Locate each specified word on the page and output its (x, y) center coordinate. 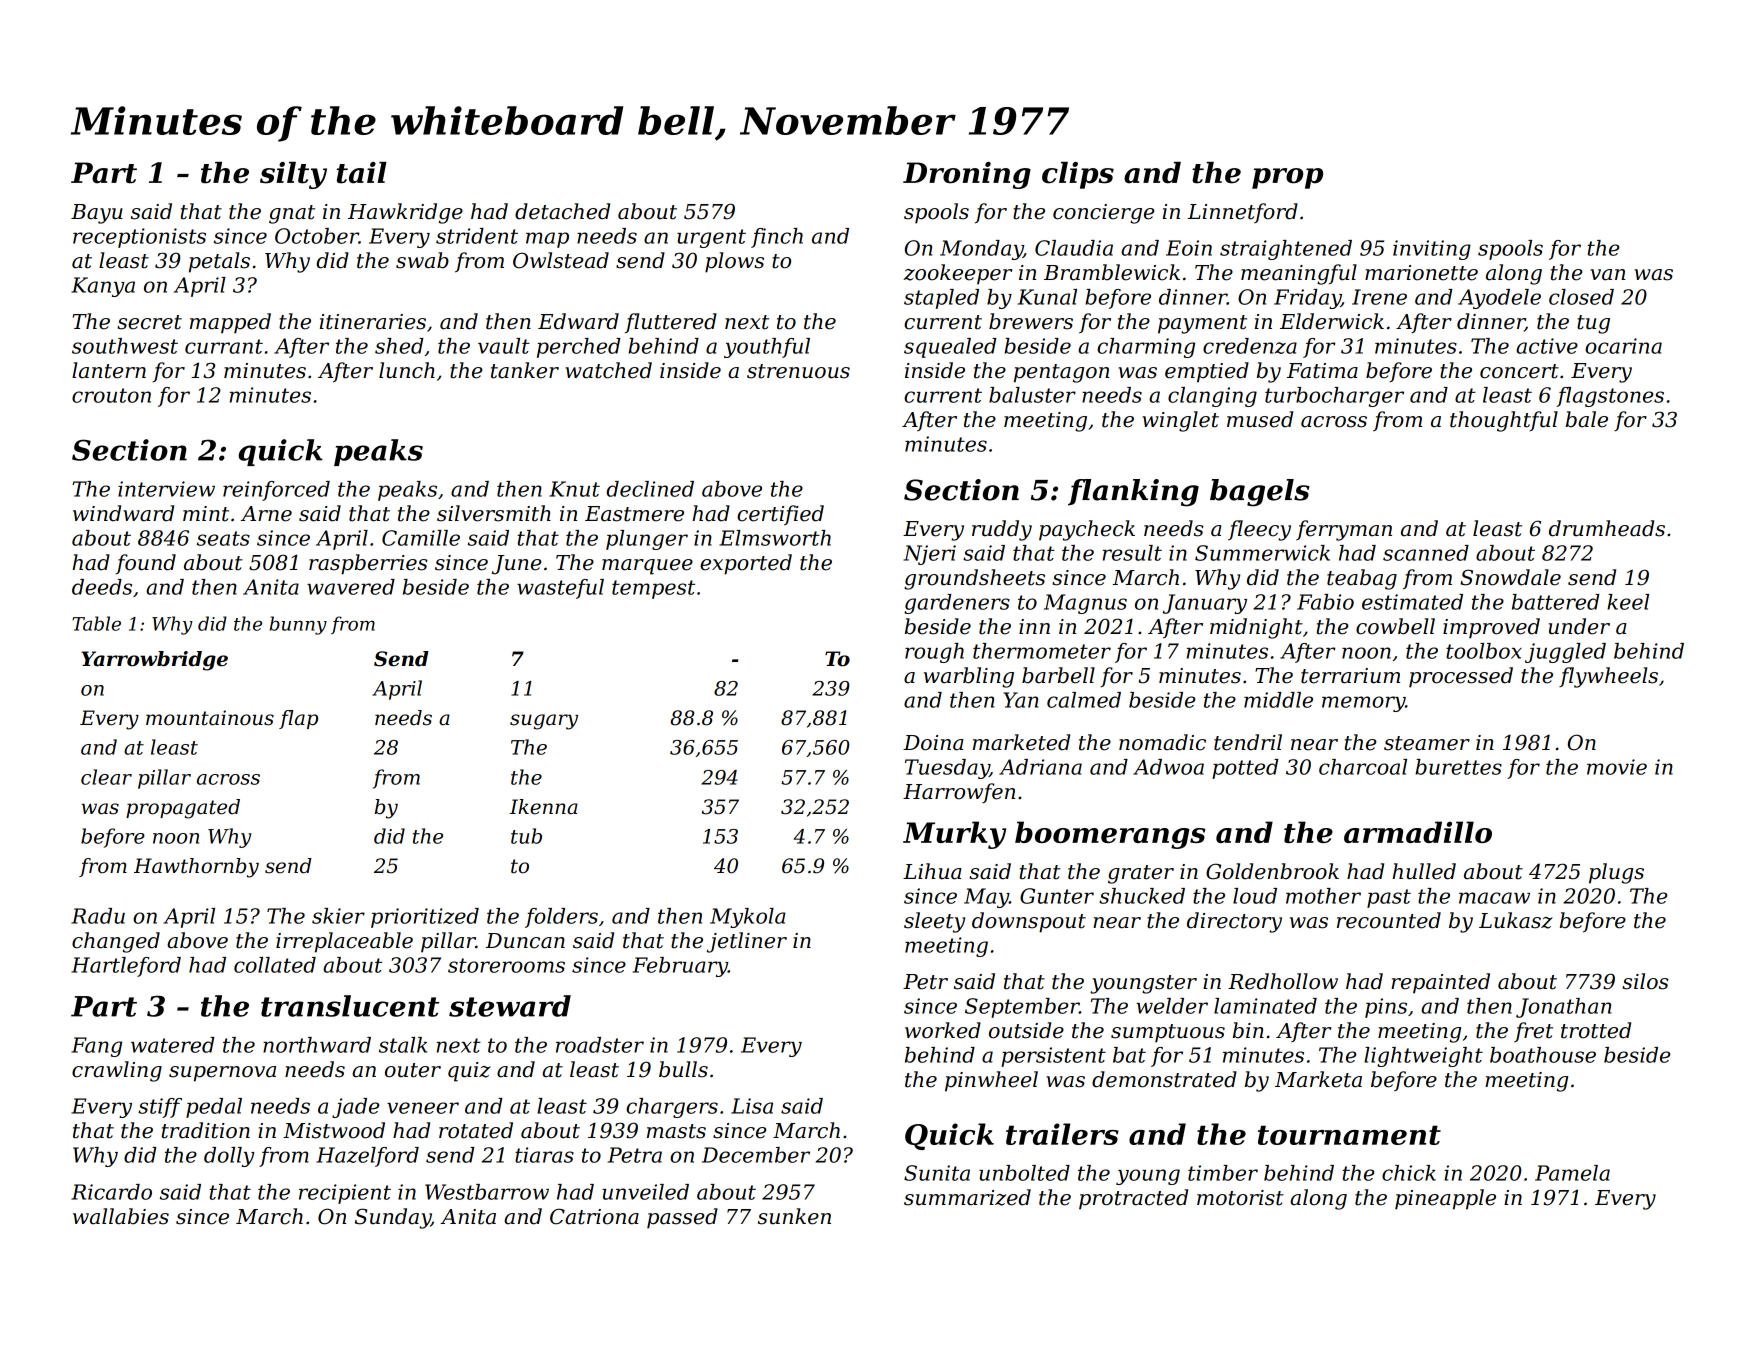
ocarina (1623, 346)
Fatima (1322, 371)
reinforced (276, 491)
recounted (1389, 920)
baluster (1032, 395)
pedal (214, 1108)
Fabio (1325, 602)
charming (1146, 348)
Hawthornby (196, 868)
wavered (351, 587)
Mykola (748, 918)
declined (650, 489)
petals (219, 262)
